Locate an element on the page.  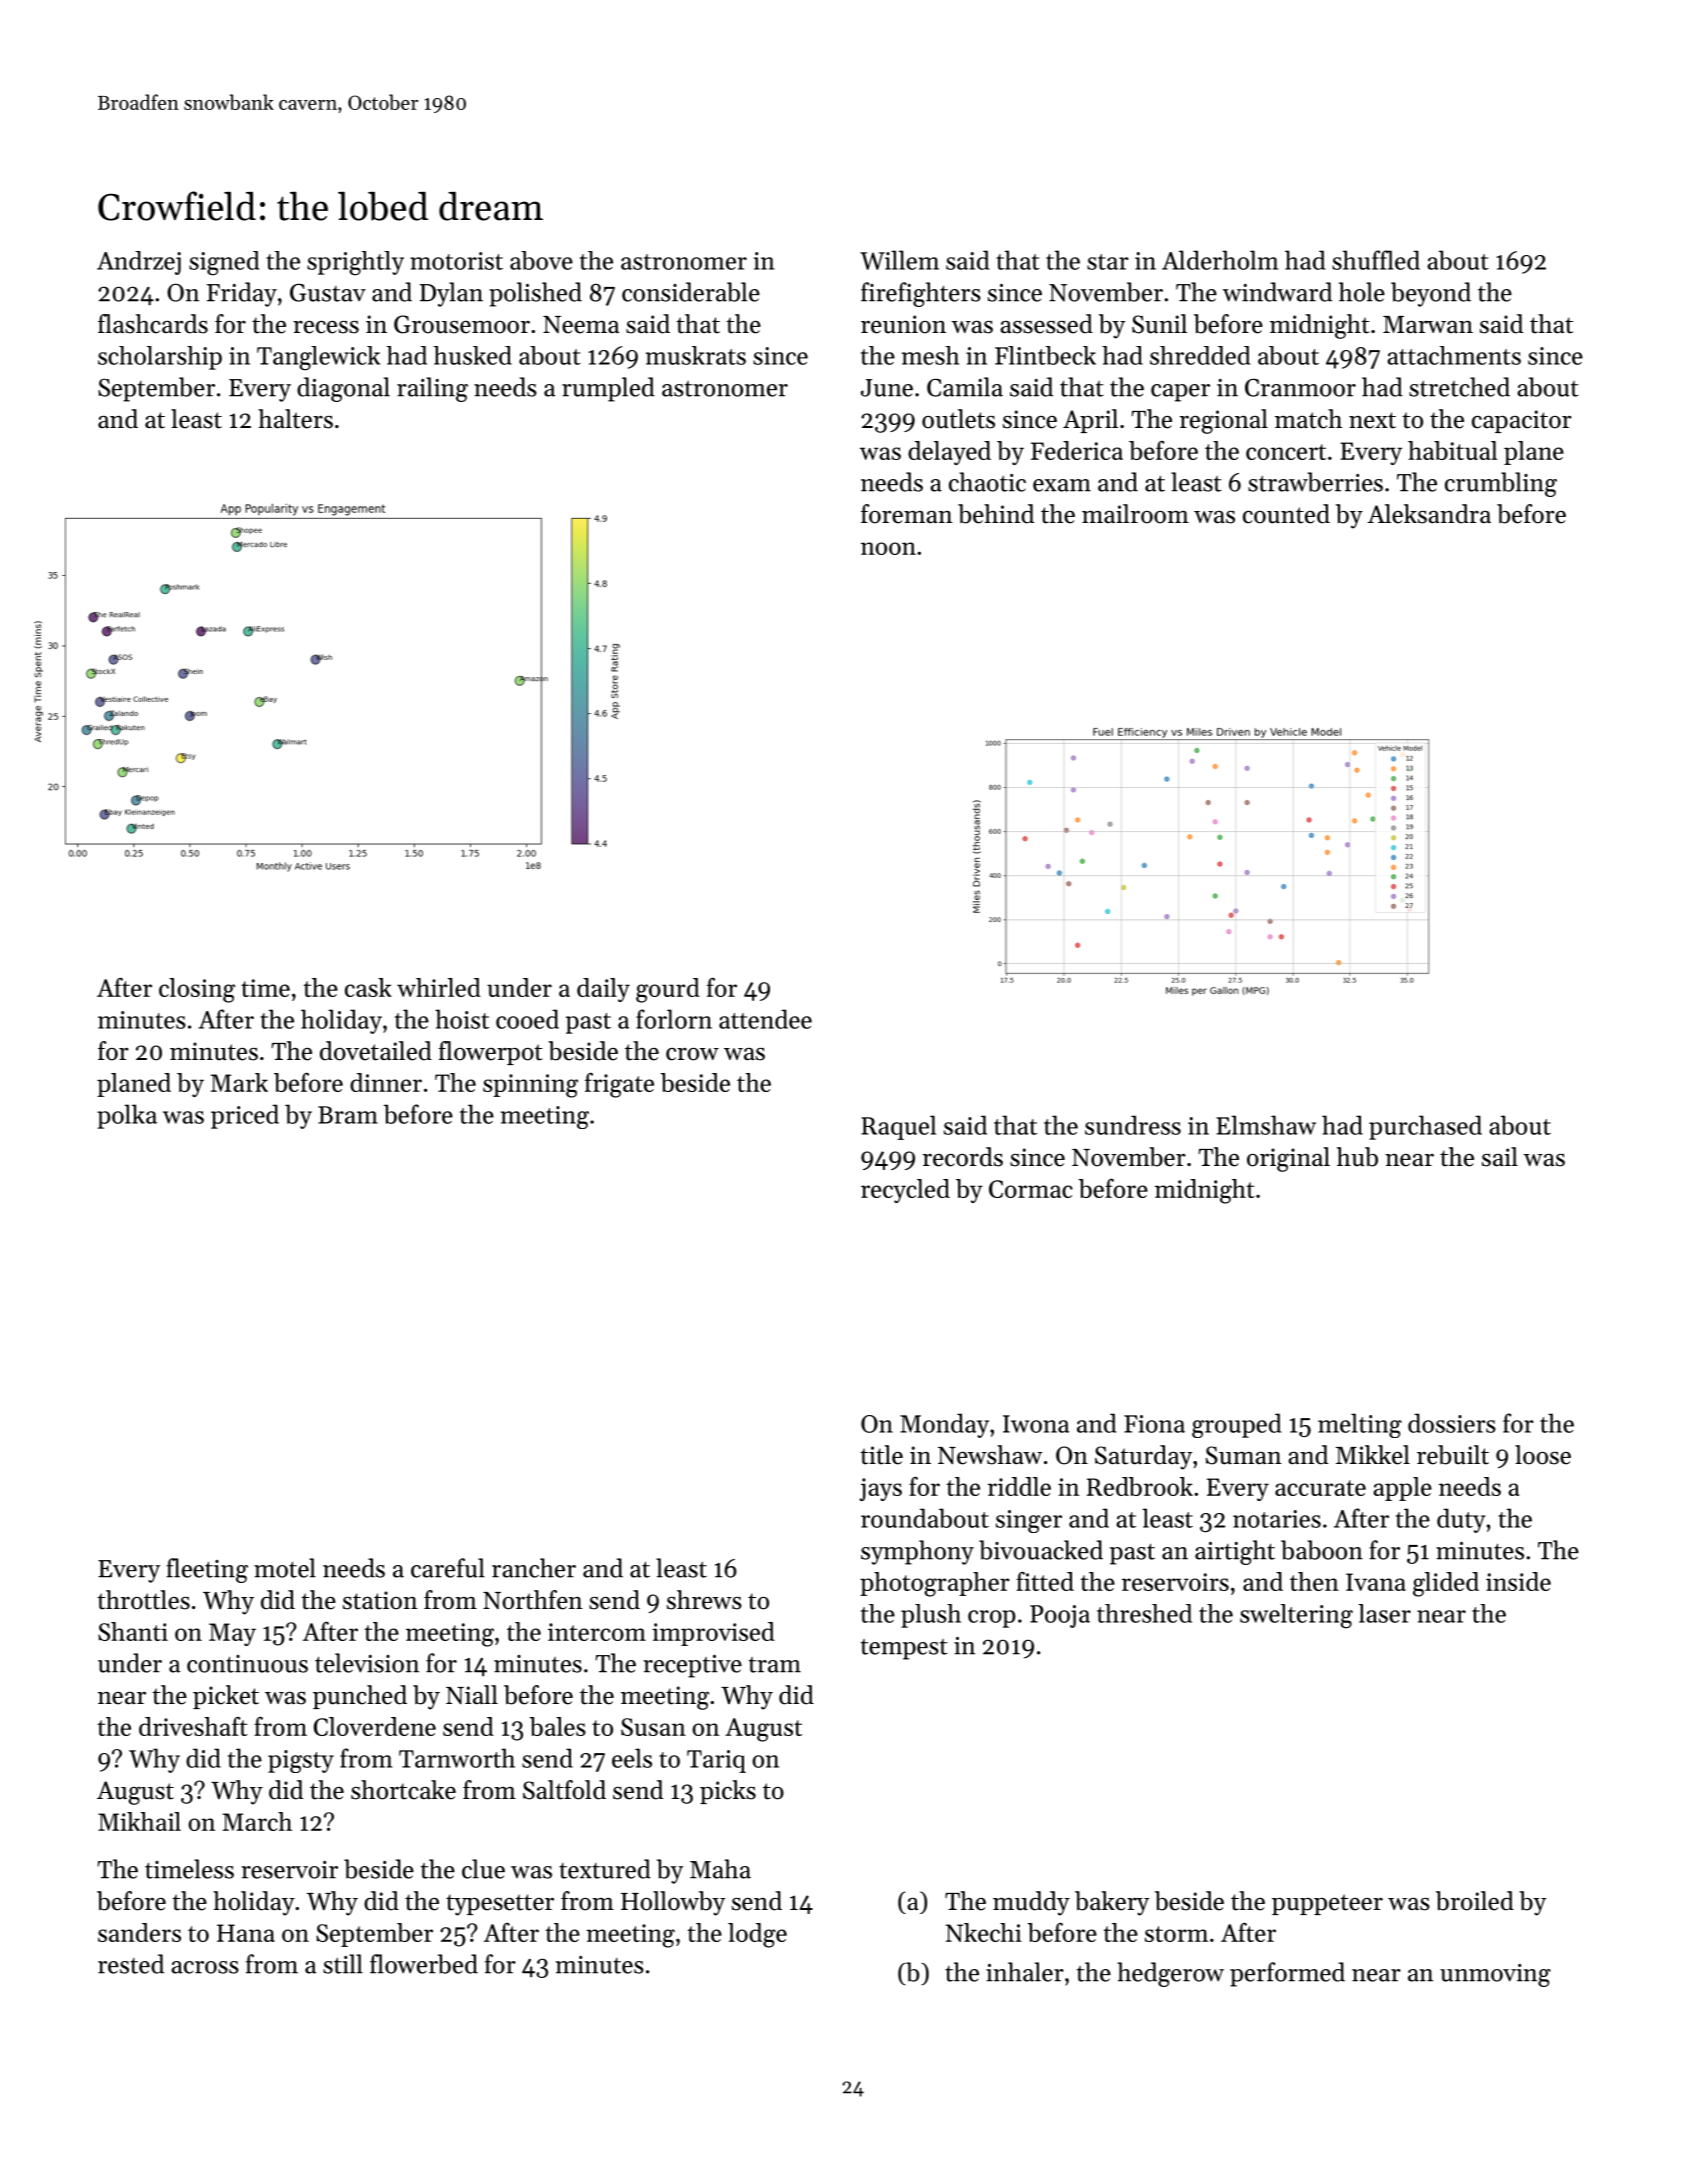
polka is located at coordinates (127, 1116).
